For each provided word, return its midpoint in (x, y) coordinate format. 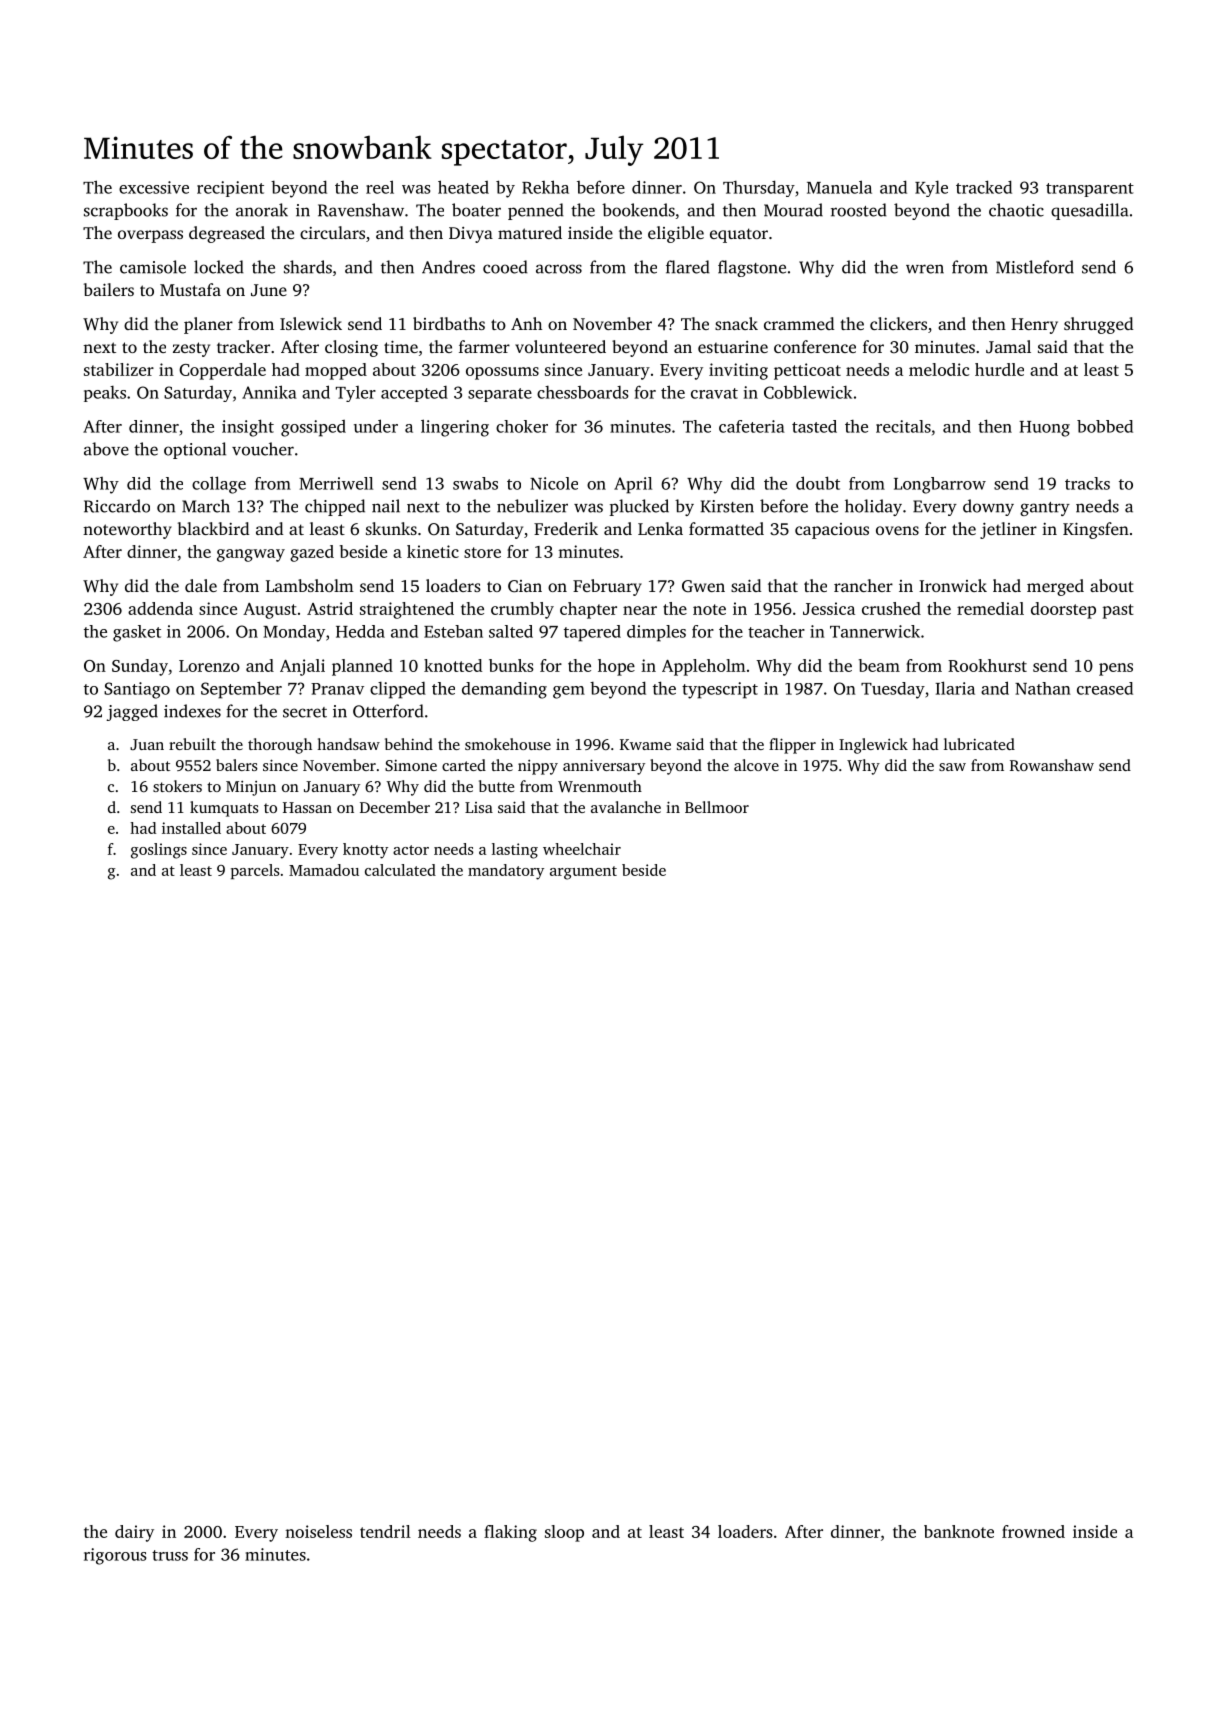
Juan (147, 744)
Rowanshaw (1052, 765)
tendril (385, 1531)
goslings (159, 851)
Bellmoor (717, 807)
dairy (134, 1533)
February (607, 587)
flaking (510, 1533)
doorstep (1063, 610)
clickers (898, 323)
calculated (400, 870)
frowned (1033, 1531)
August (270, 611)
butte (496, 786)
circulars (332, 232)
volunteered (560, 346)
